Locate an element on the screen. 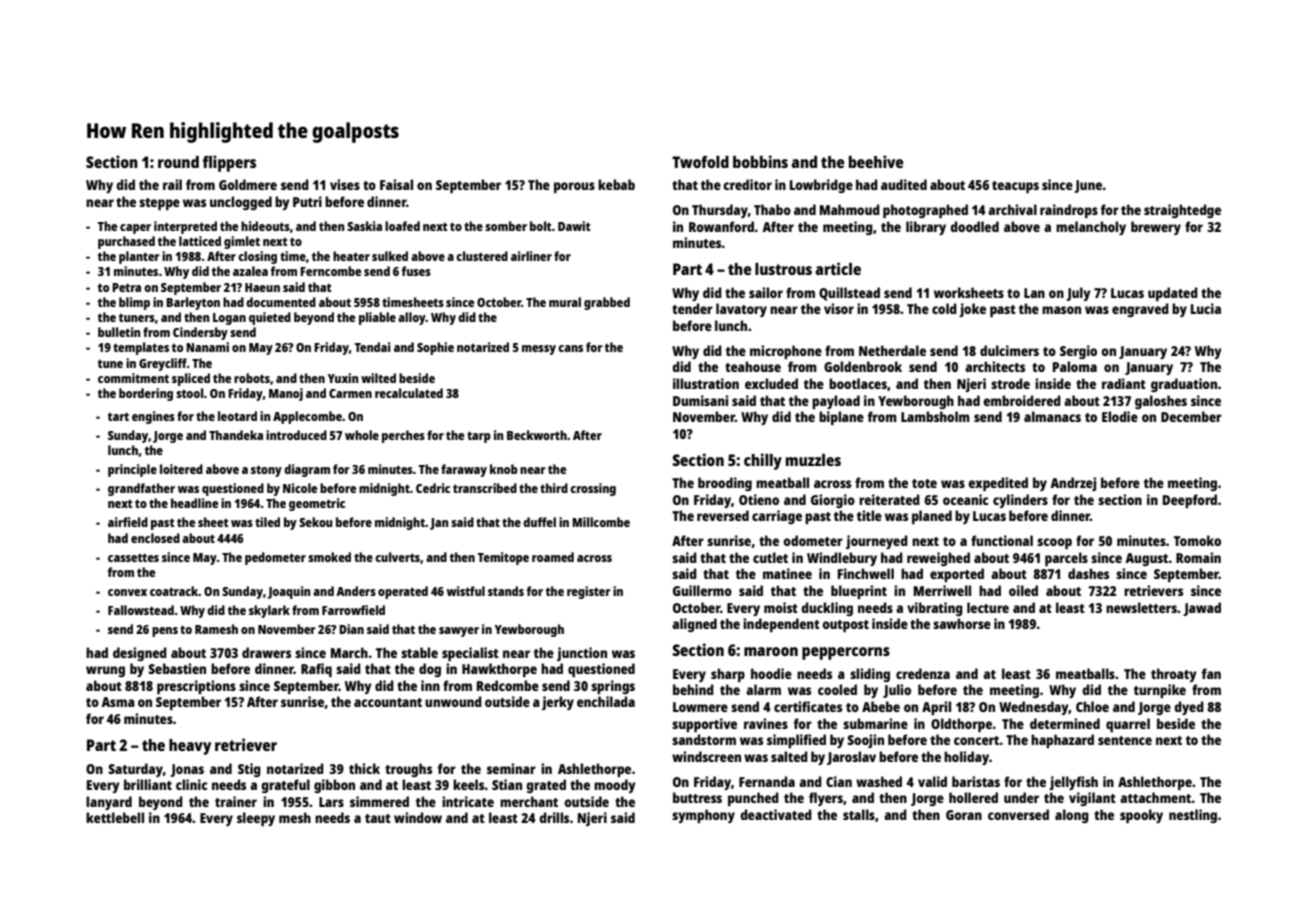  Sebastien is located at coordinates (177, 668).
